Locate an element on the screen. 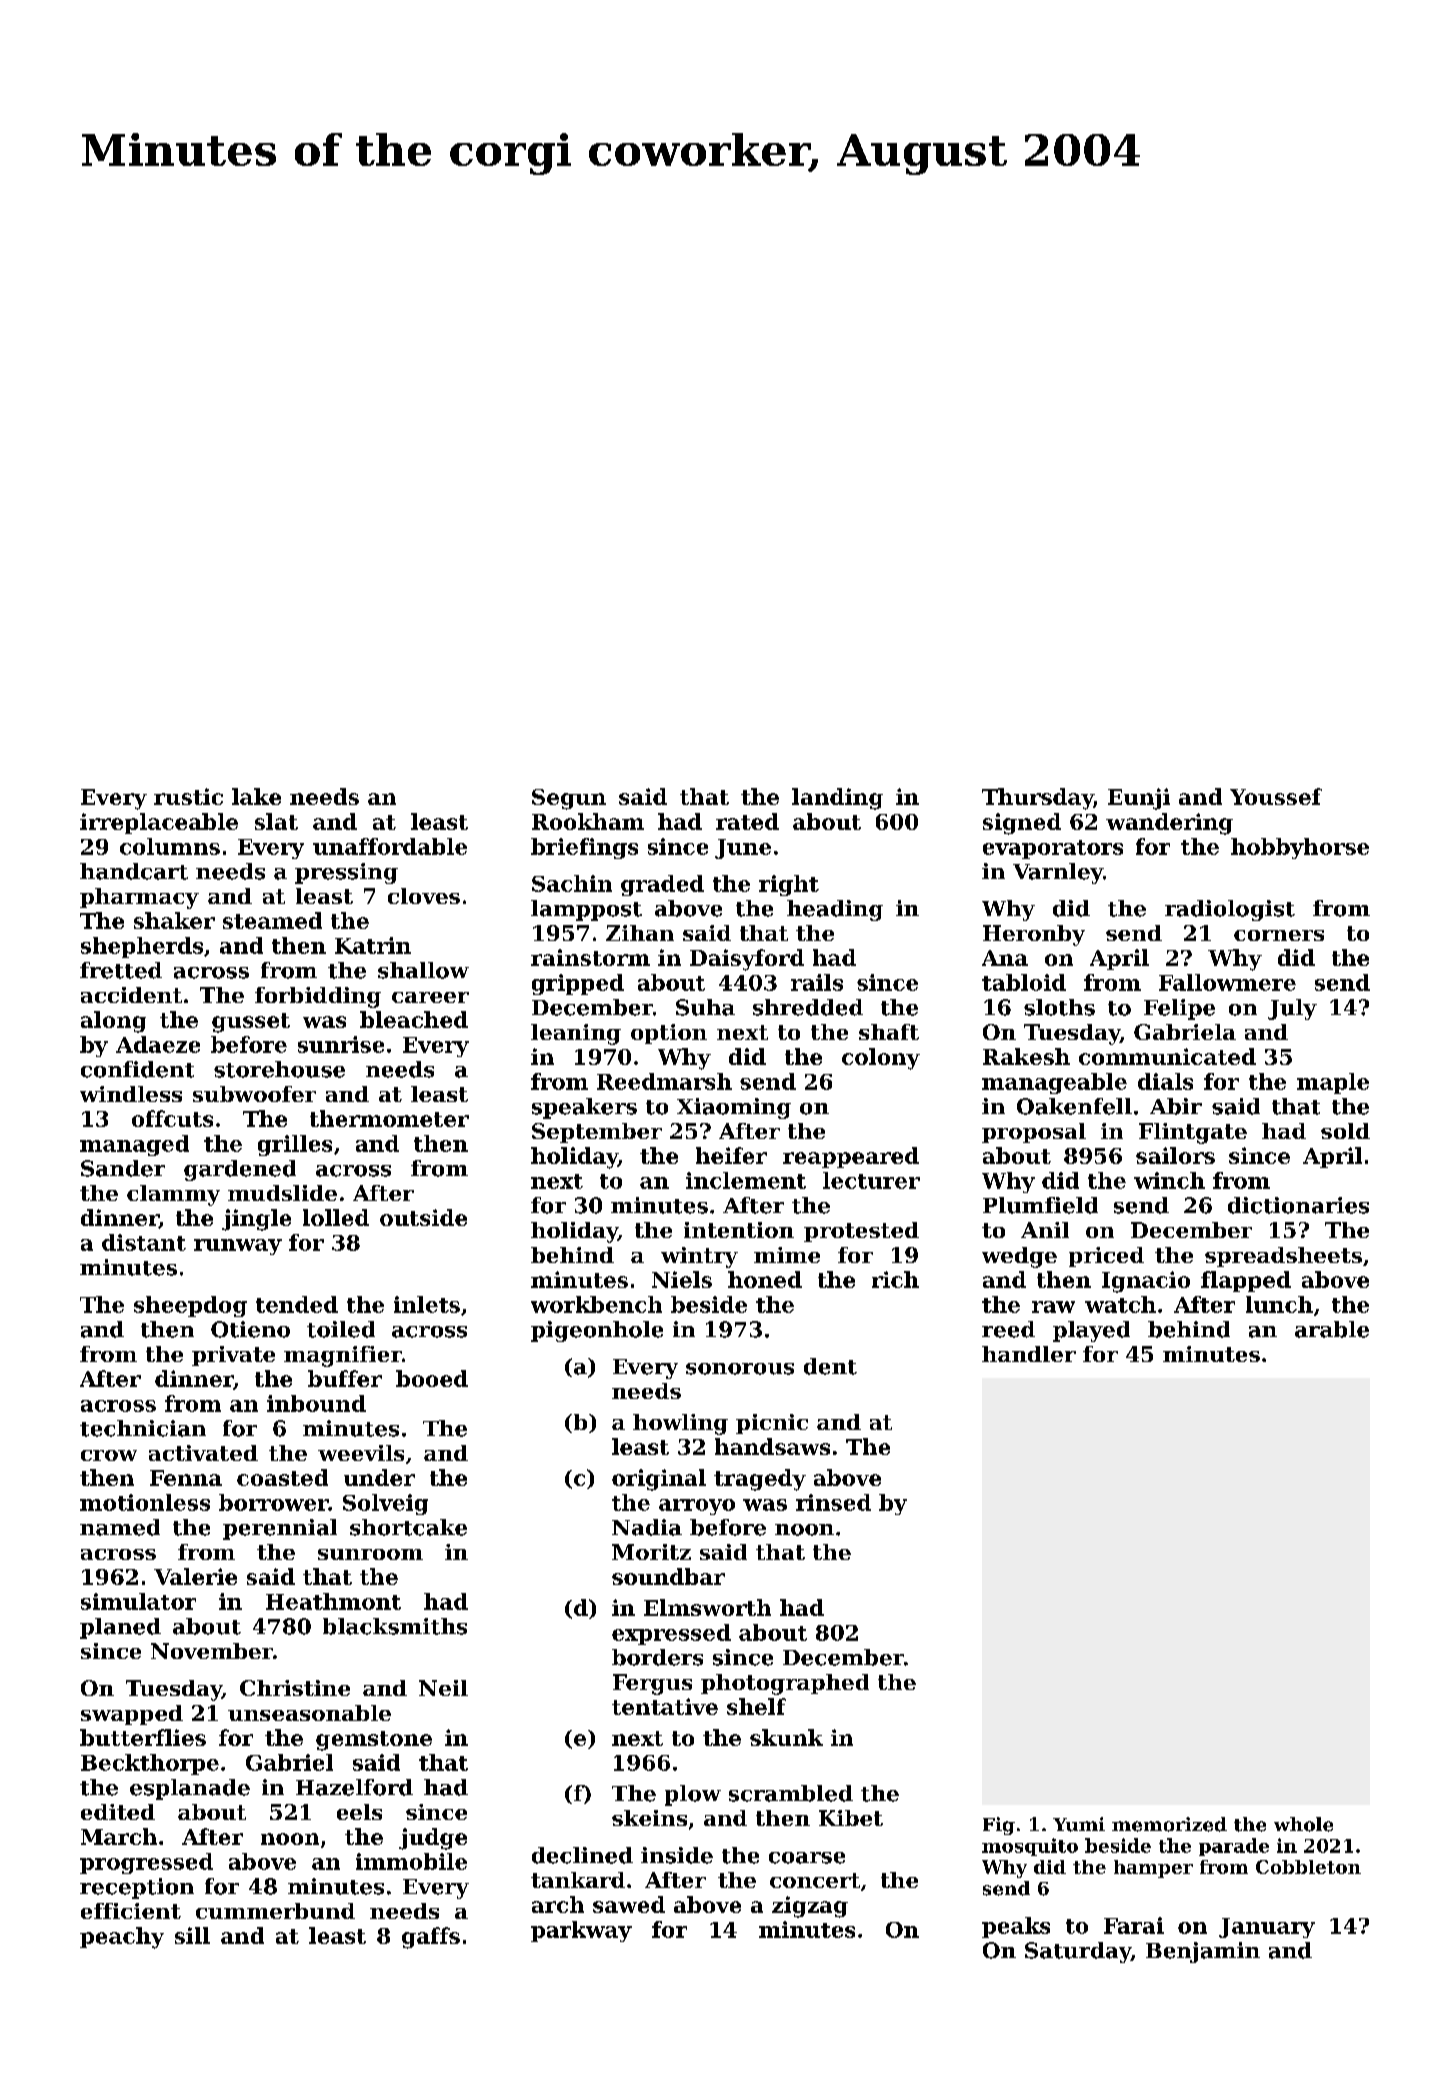  planed is located at coordinates (120, 1628).
